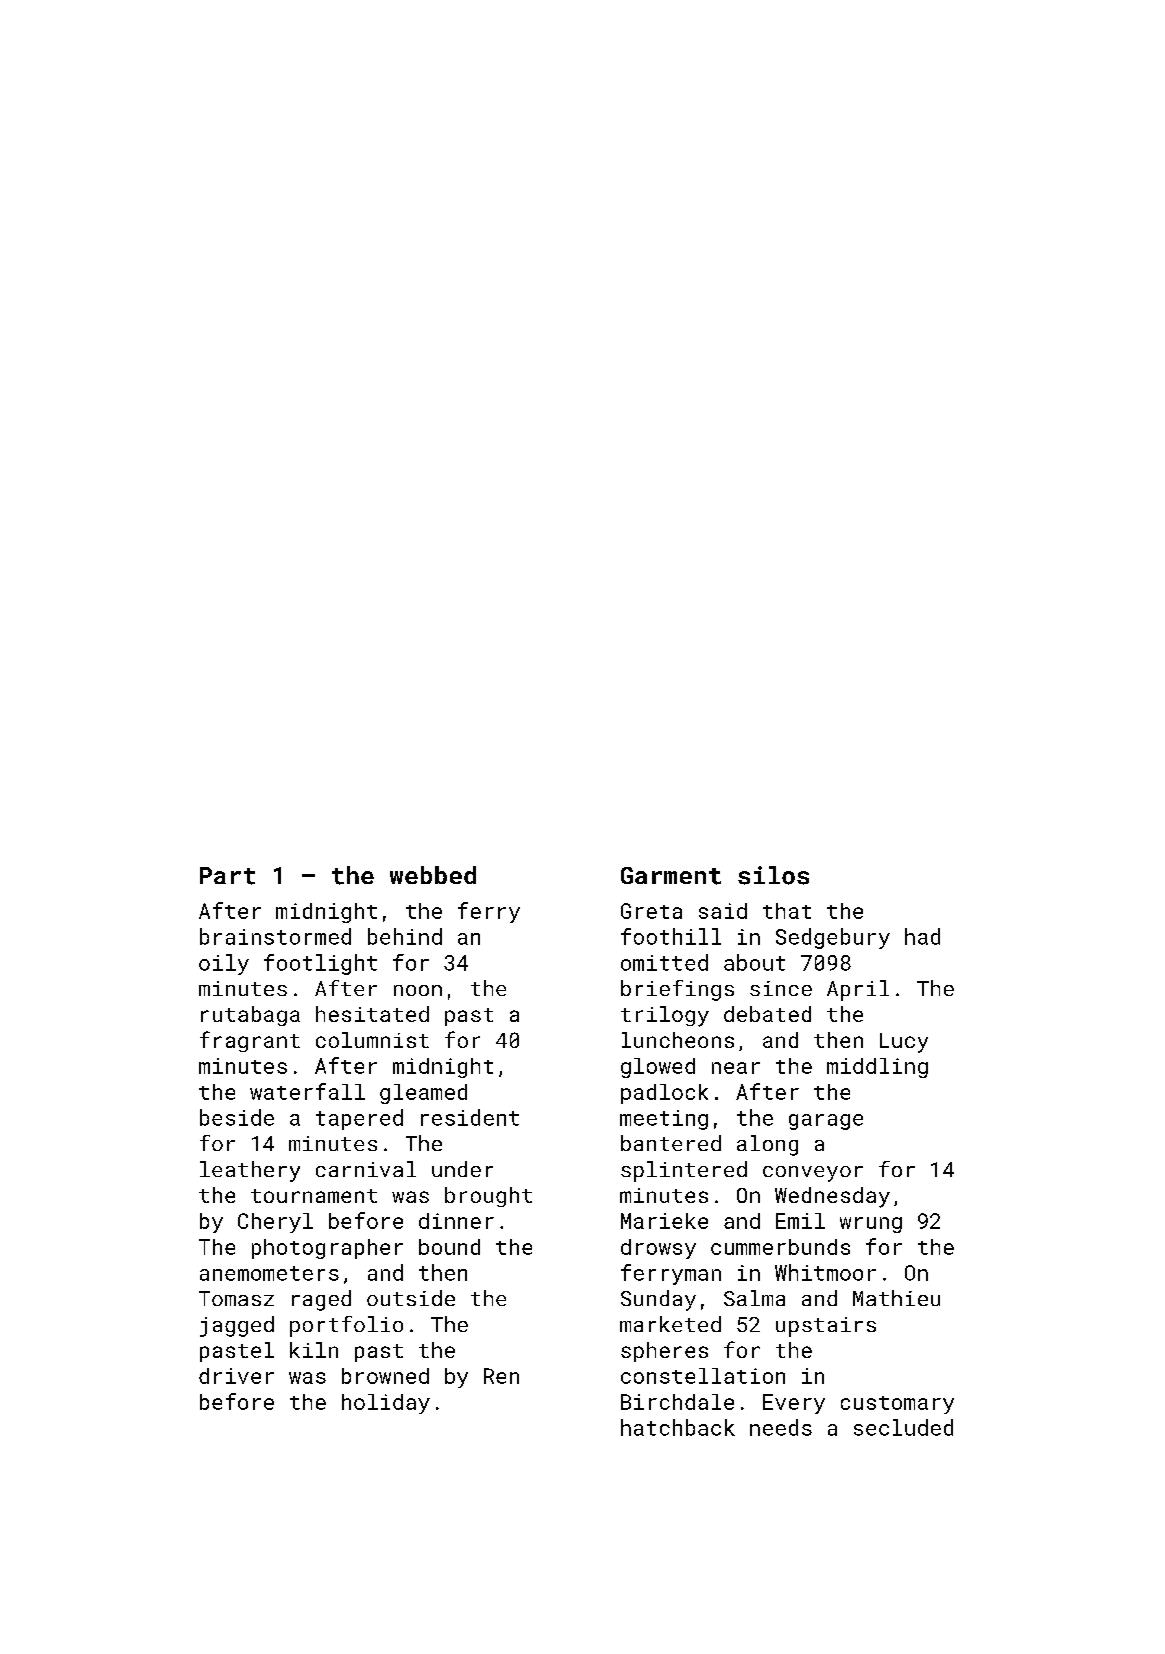  Describe the element at coordinates (275, 1223) in the image. I see `Cheryl` at that location.
